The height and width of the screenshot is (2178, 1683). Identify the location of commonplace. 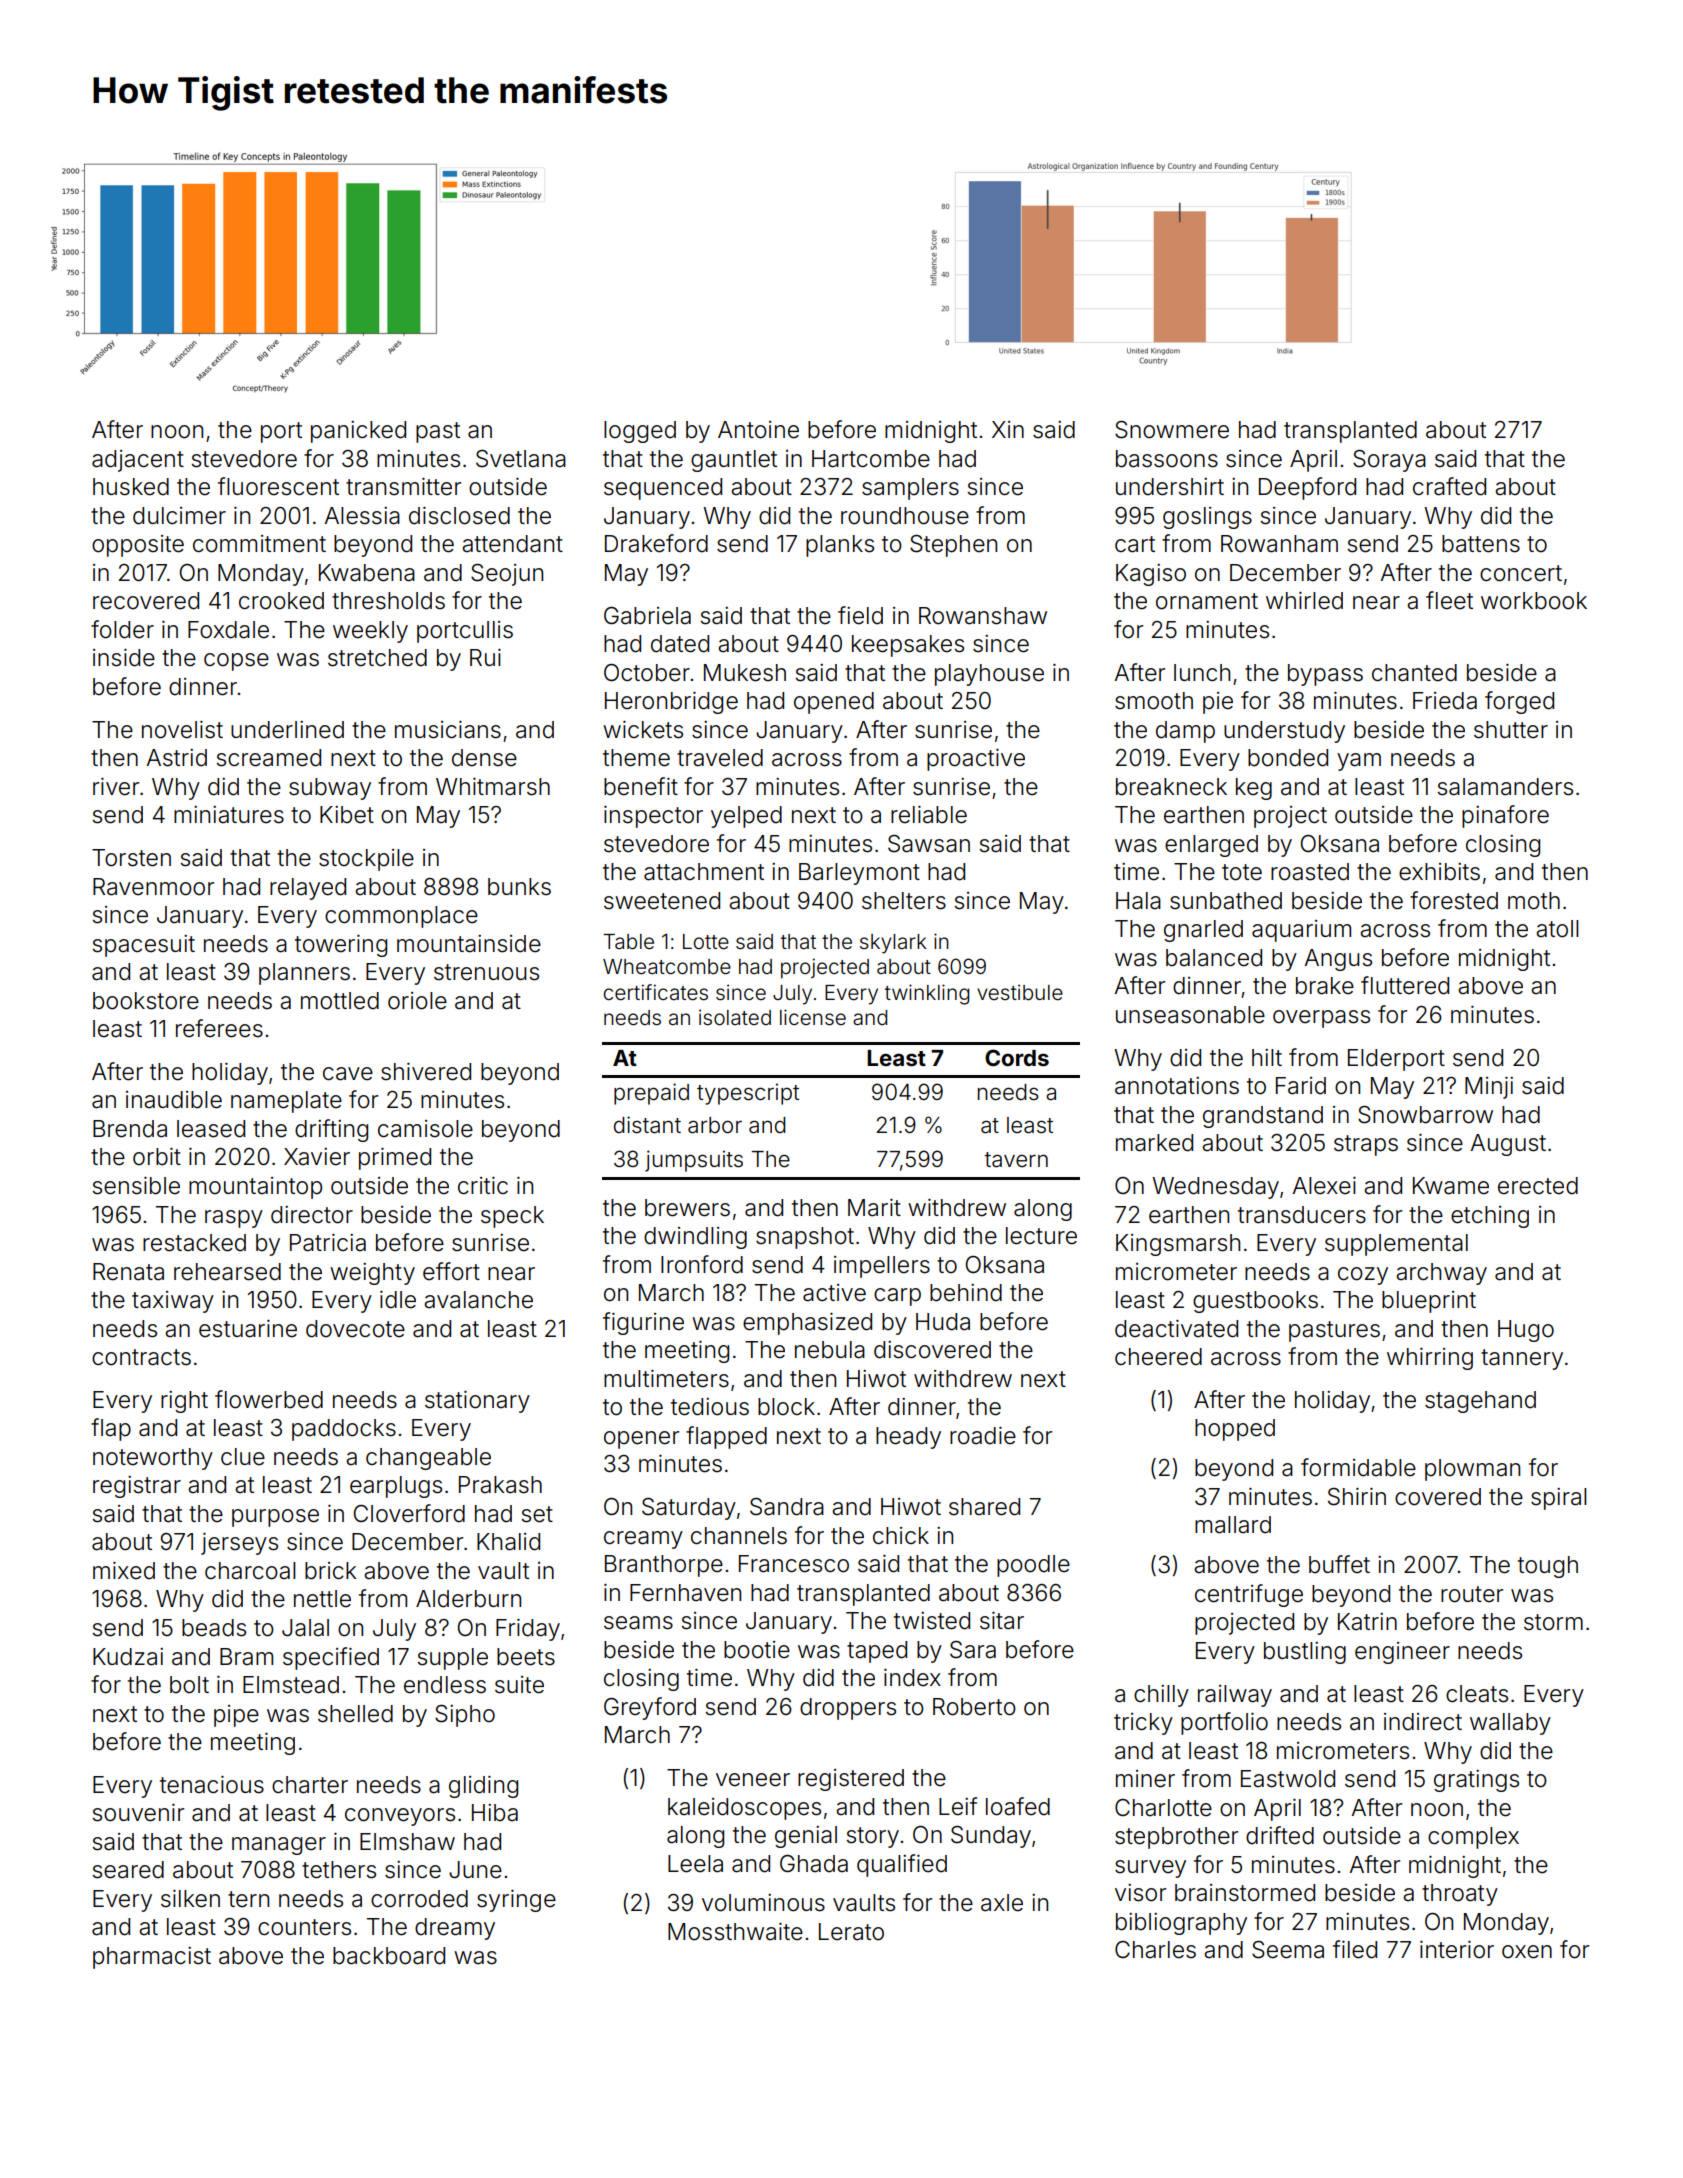
(401, 917).
